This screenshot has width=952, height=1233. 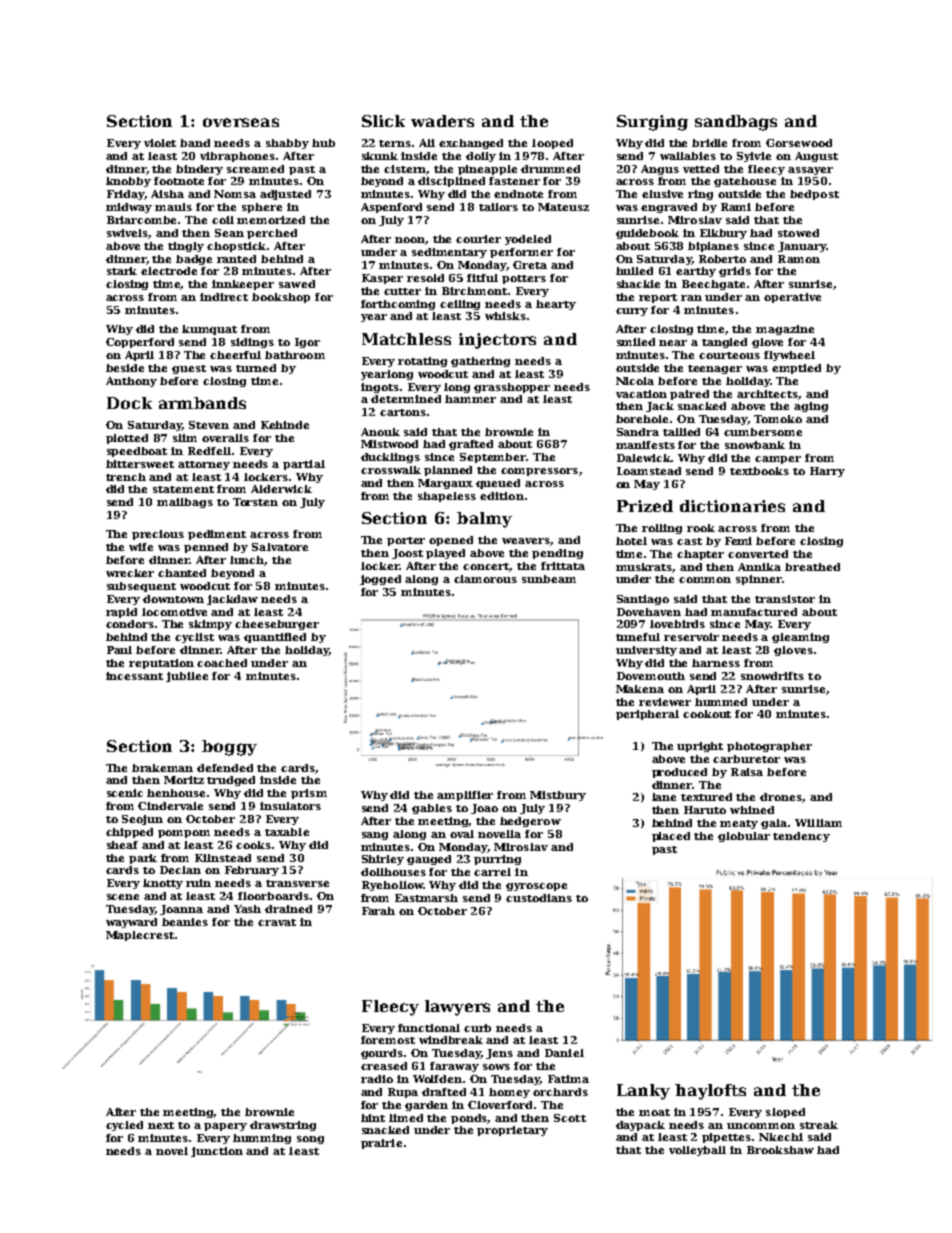 What do you see at coordinates (442, 121) in the screenshot?
I see `waders` at bounding box center [442, 121].
